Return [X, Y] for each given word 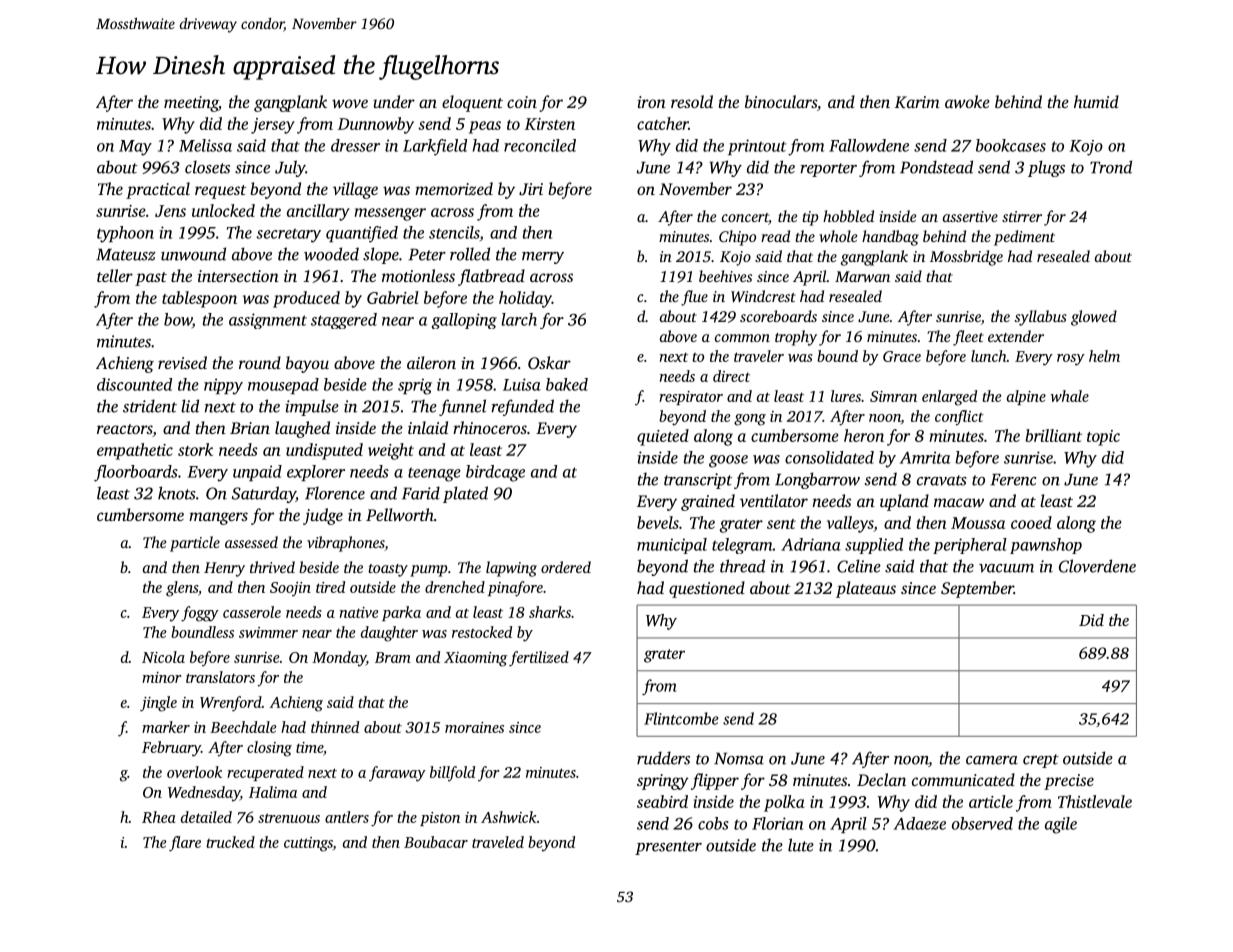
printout [757, 147]
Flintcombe [681, 718]
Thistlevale [1095, 801]
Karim [917, 102]
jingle [158, 704]
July [290, 168]
